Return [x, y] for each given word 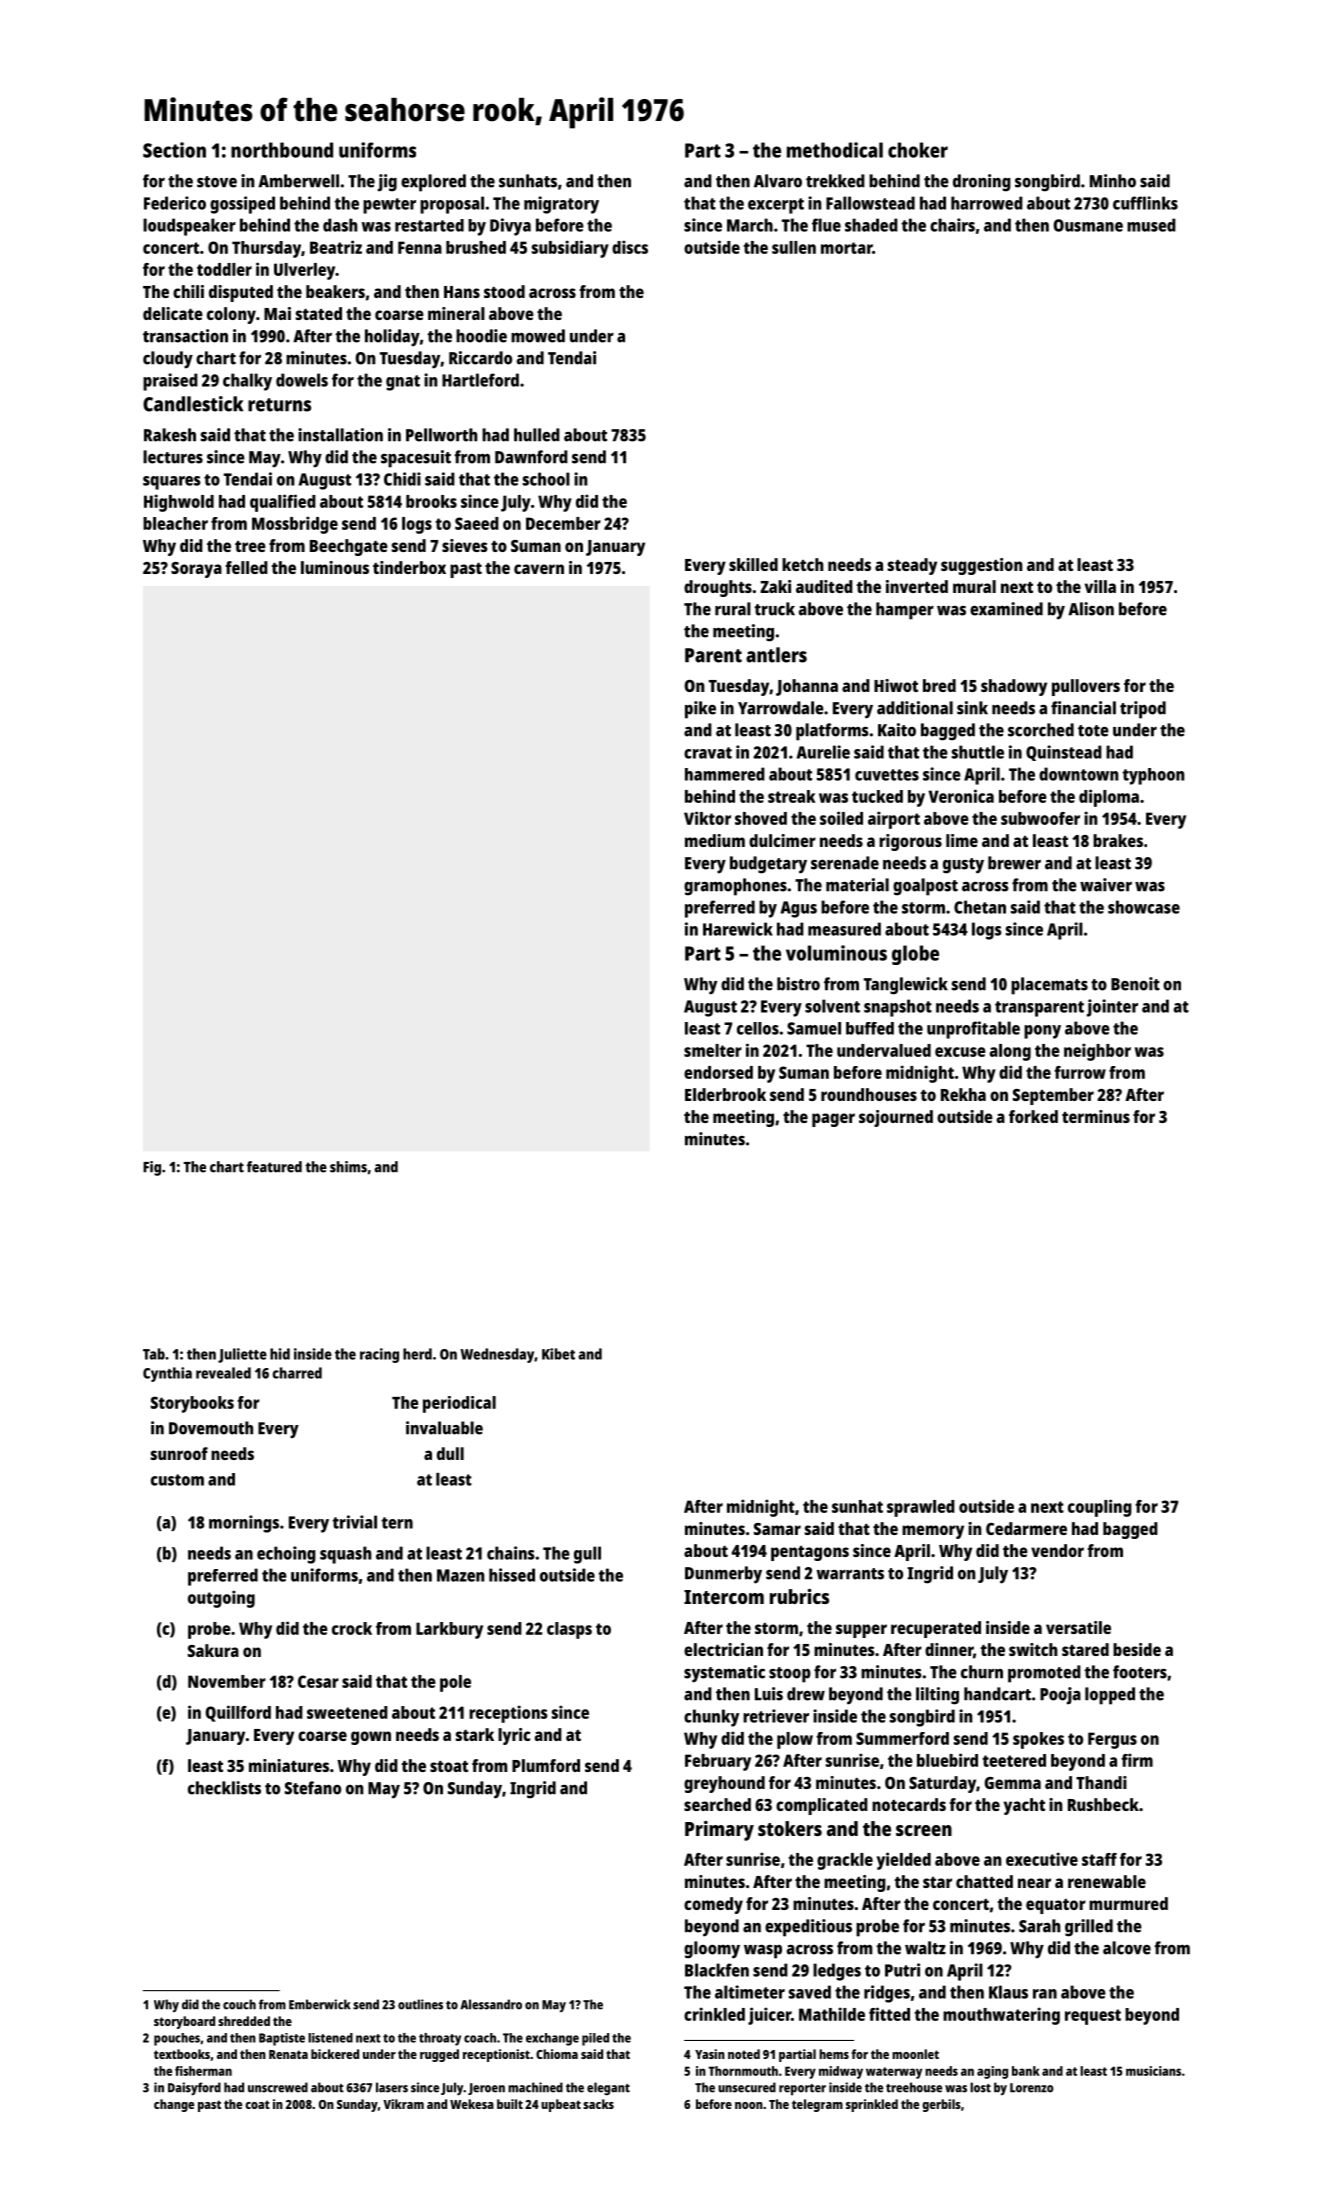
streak [792, 796]
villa [1100, 586]
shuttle [978, 752]
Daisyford [194, 2089]
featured [274, 1167]
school [546, 479]
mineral [456, 313]
